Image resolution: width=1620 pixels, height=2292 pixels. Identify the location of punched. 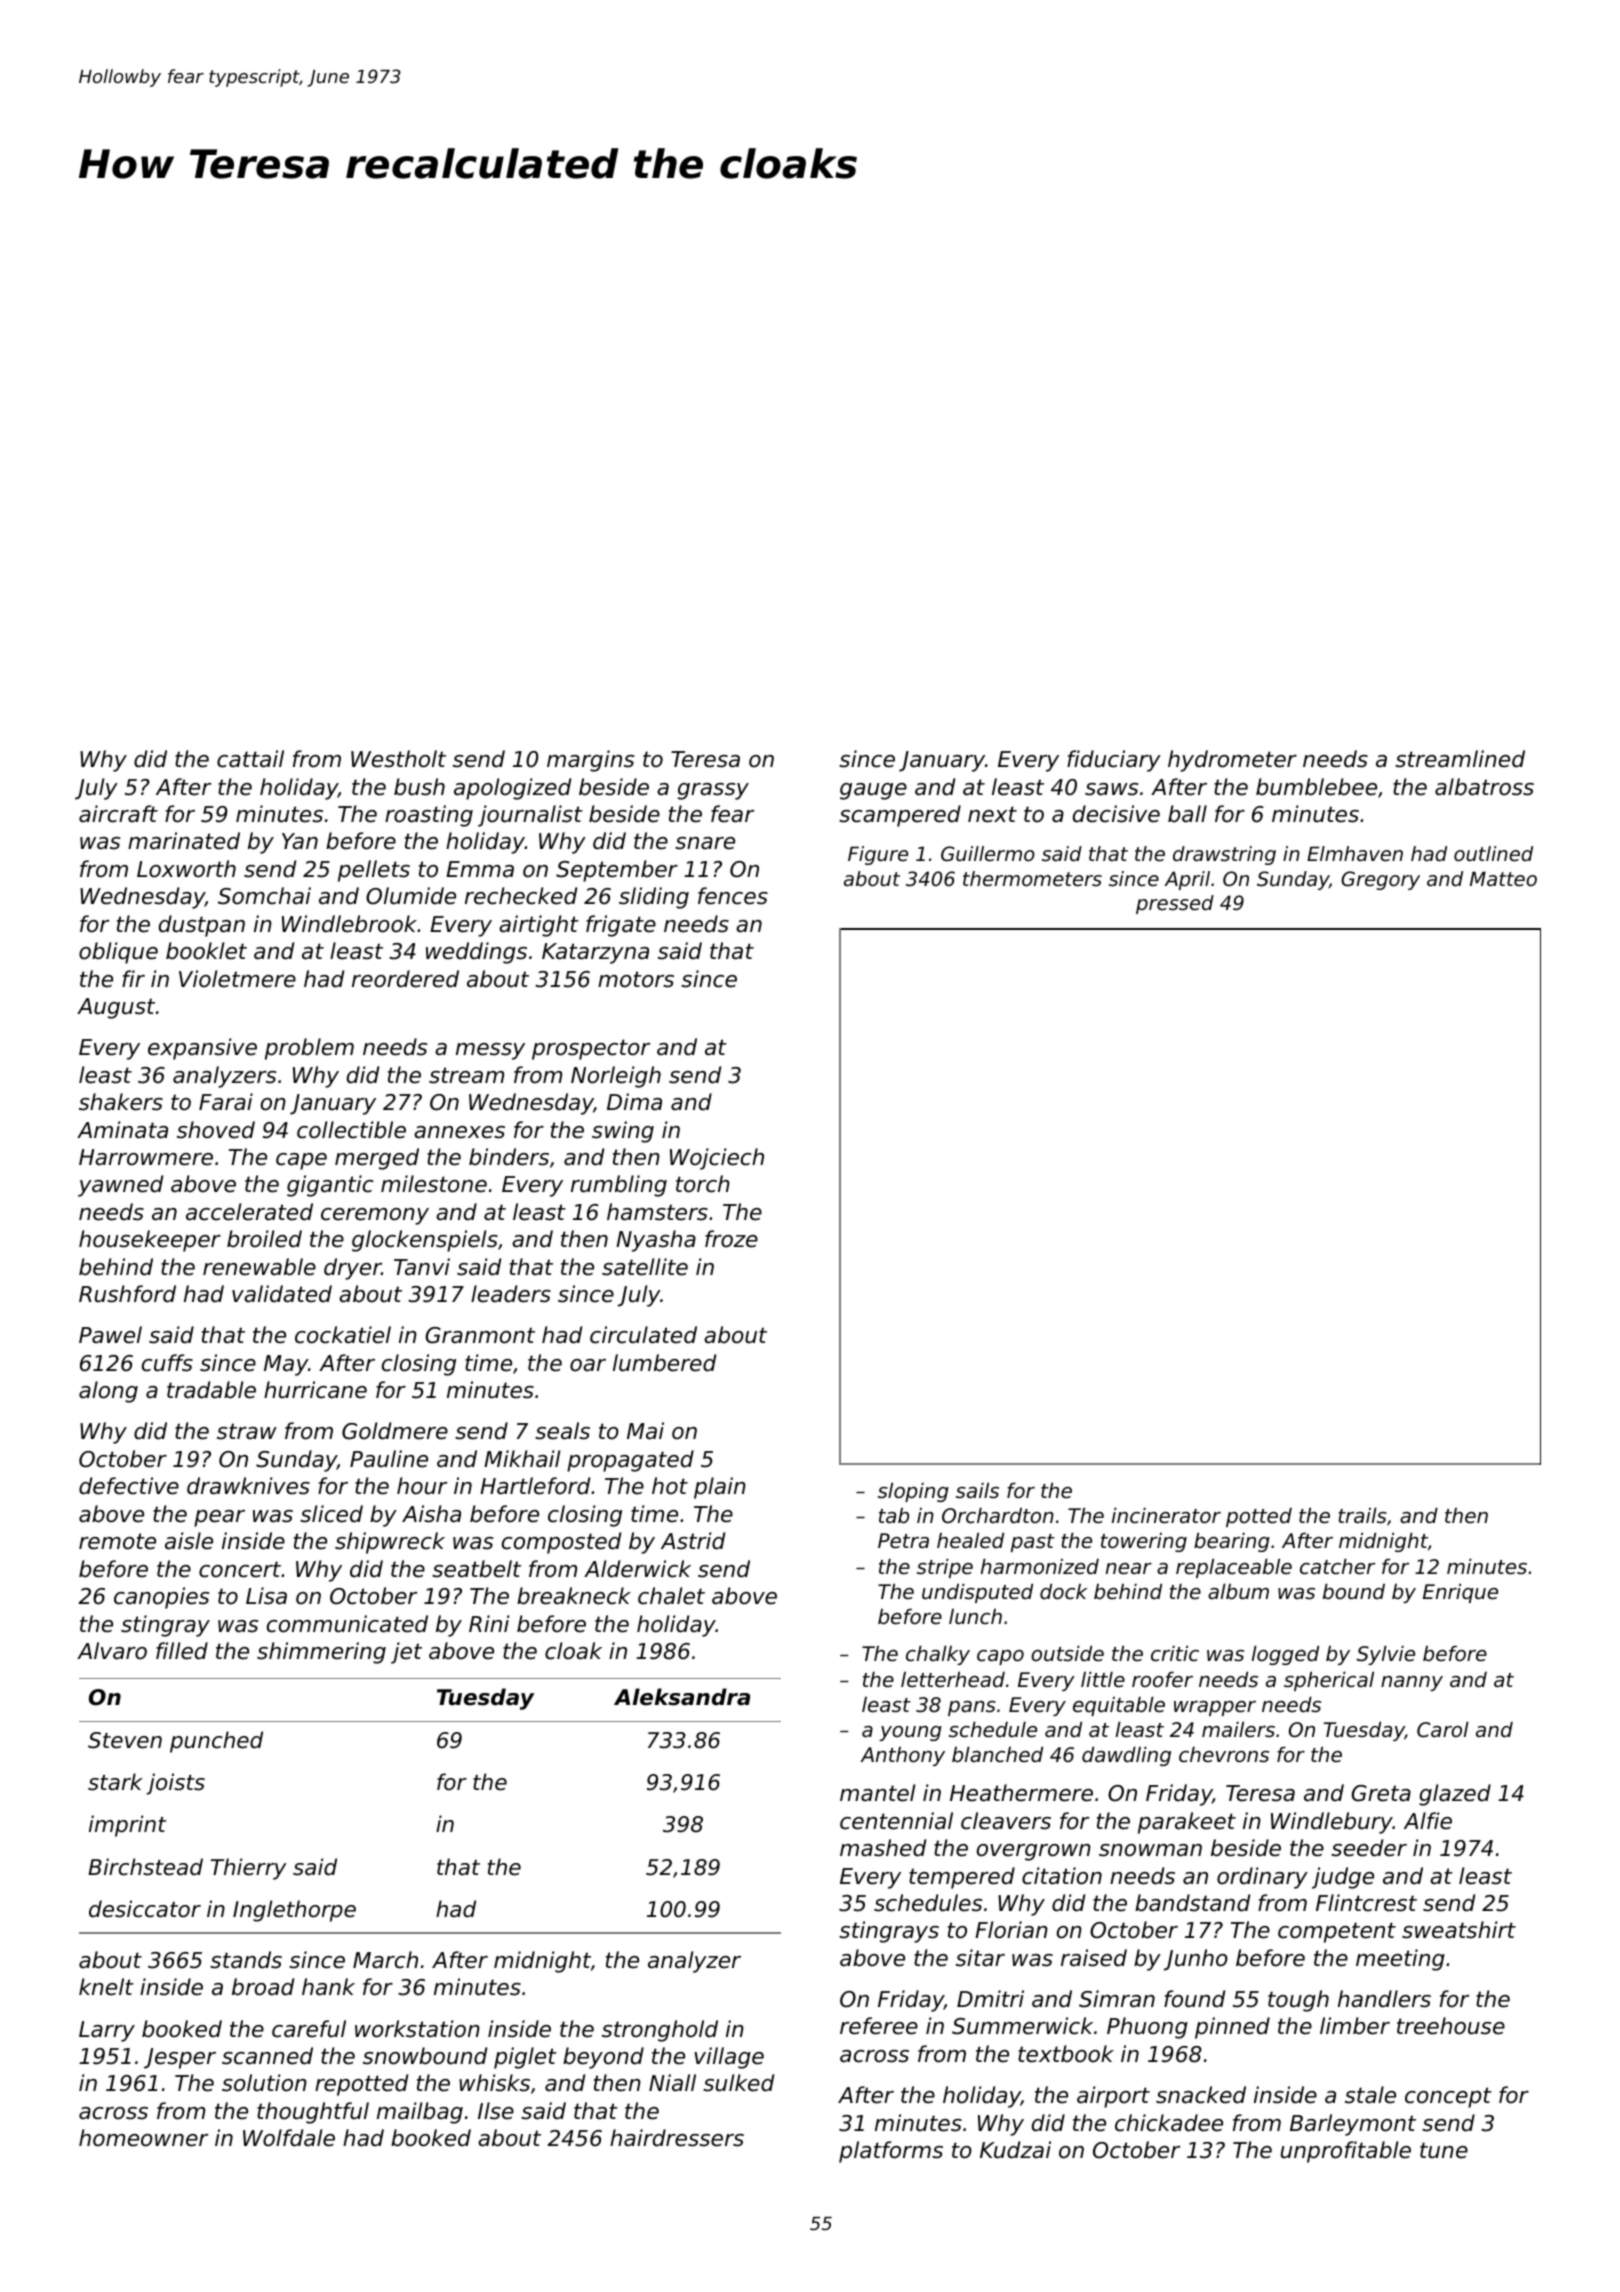
(216, 1742).
